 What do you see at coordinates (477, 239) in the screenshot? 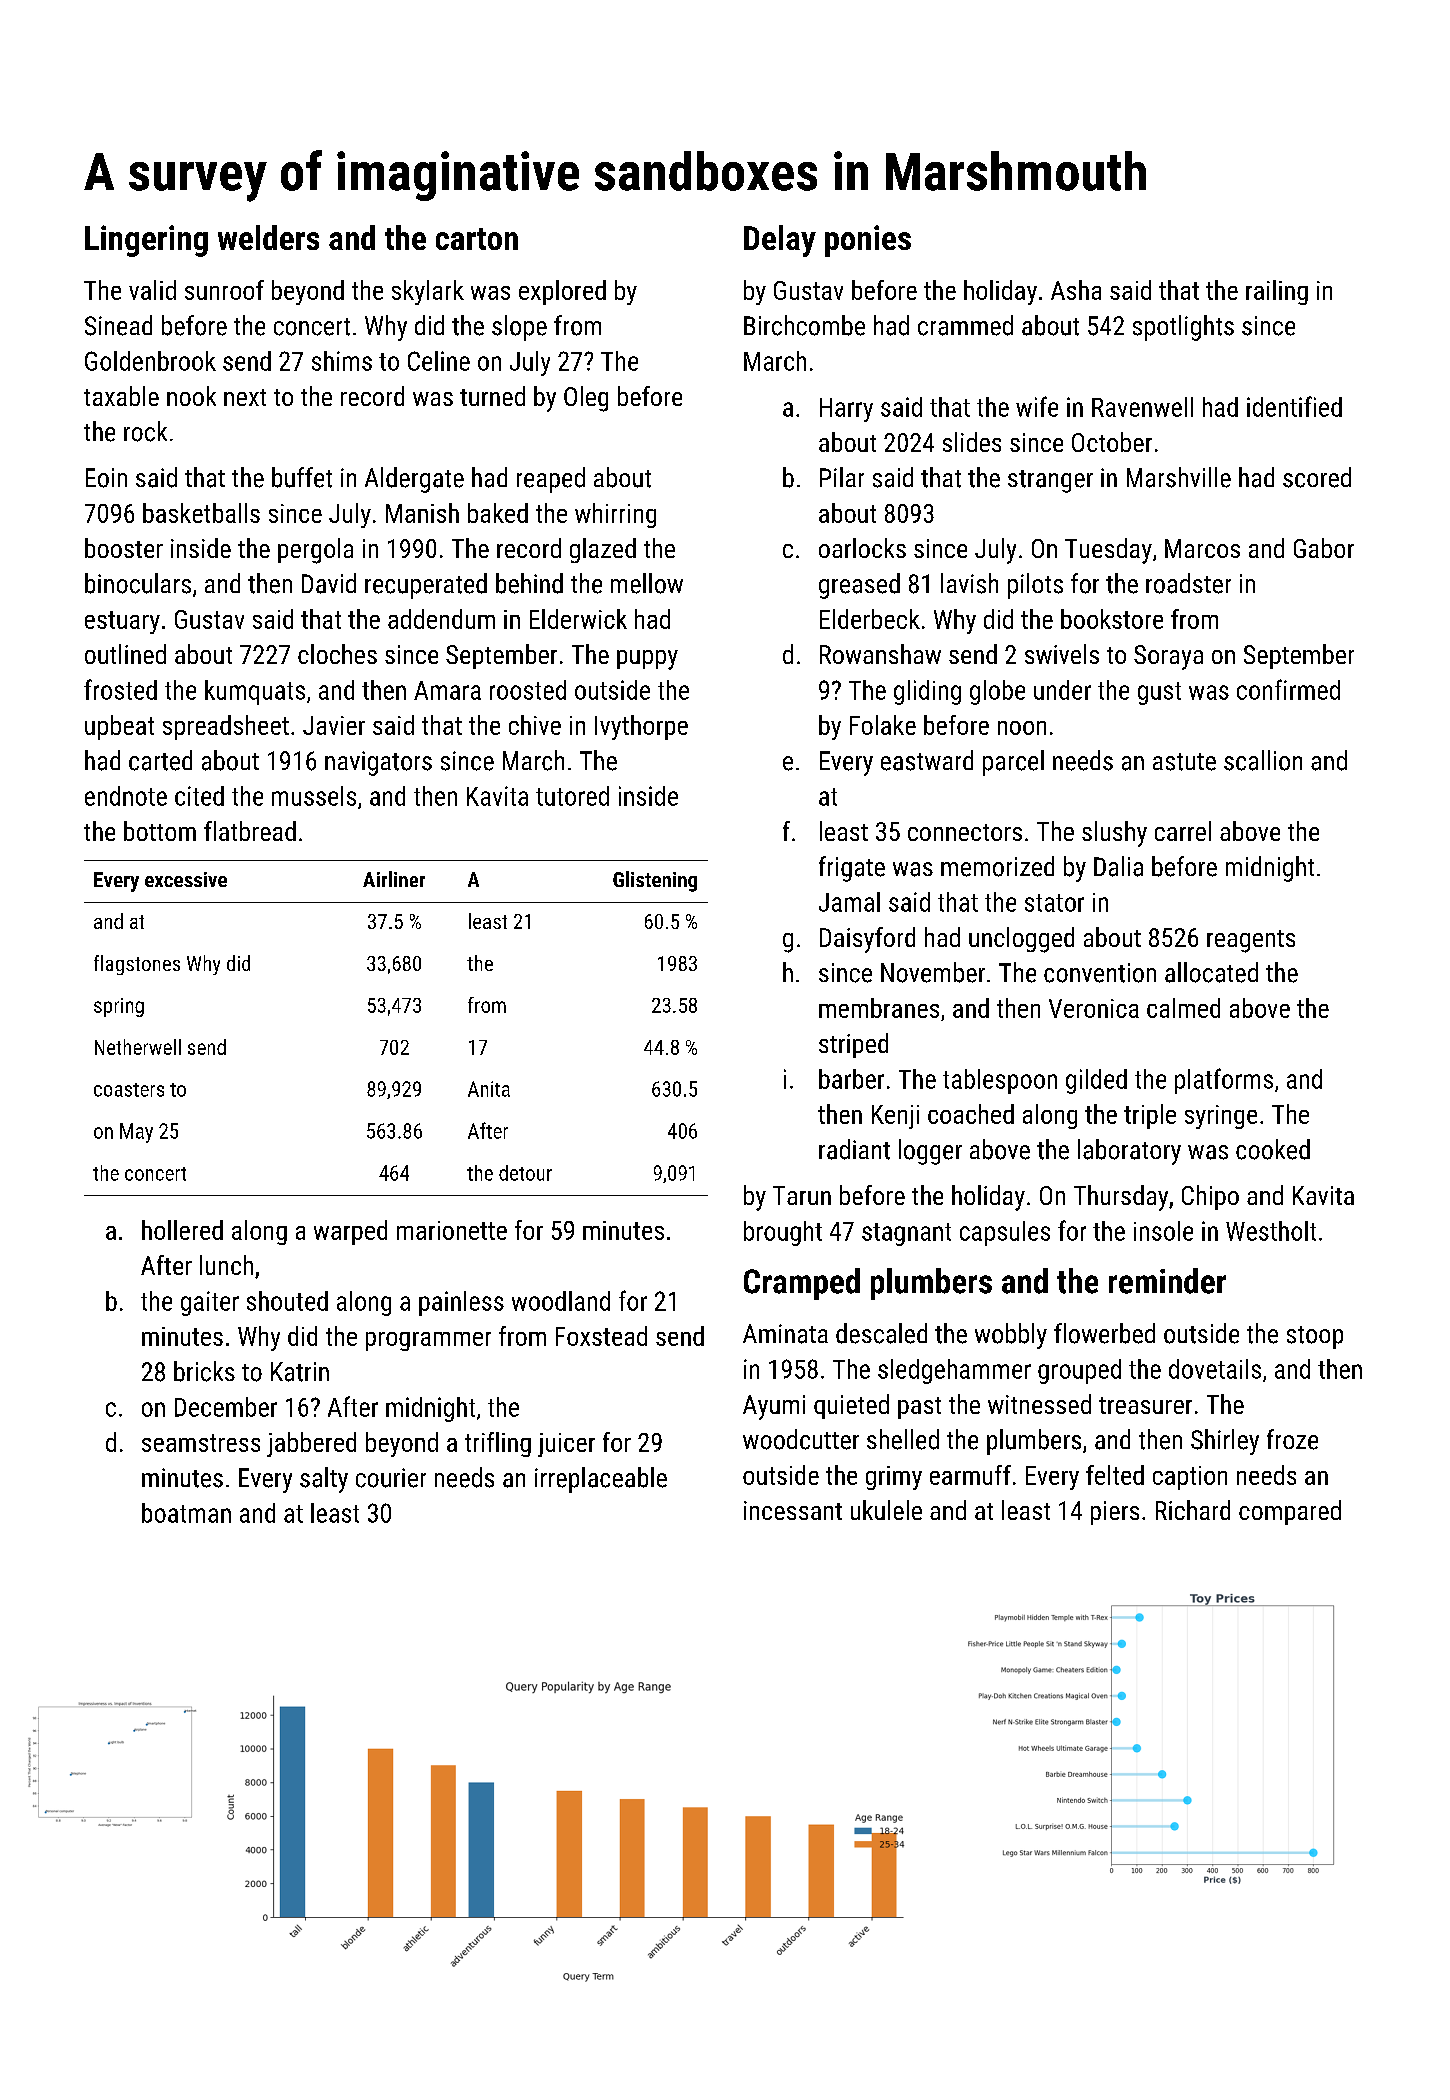
I see `carton` at bounding box center [477, 239].
